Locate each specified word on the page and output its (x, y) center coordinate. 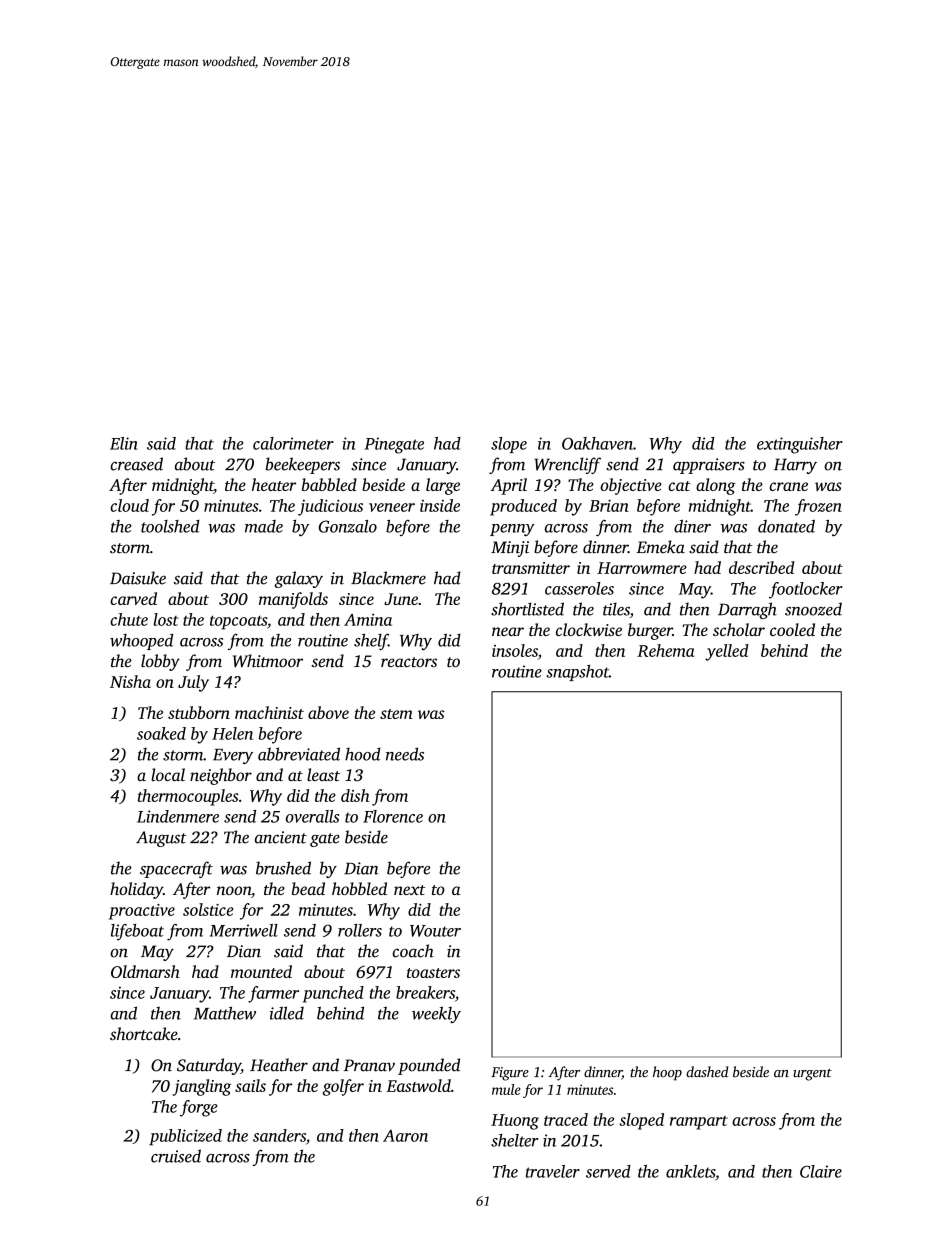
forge (198, 1108)
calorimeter (293, 443)
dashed (707, 1072)
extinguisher (800, 445)
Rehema (665, 650)
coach (413, 951)
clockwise (589, 629)
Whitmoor (268, 661)
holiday (136, 890)
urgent (812, 1074)
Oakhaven (597, 443)
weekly (436, 1014)
